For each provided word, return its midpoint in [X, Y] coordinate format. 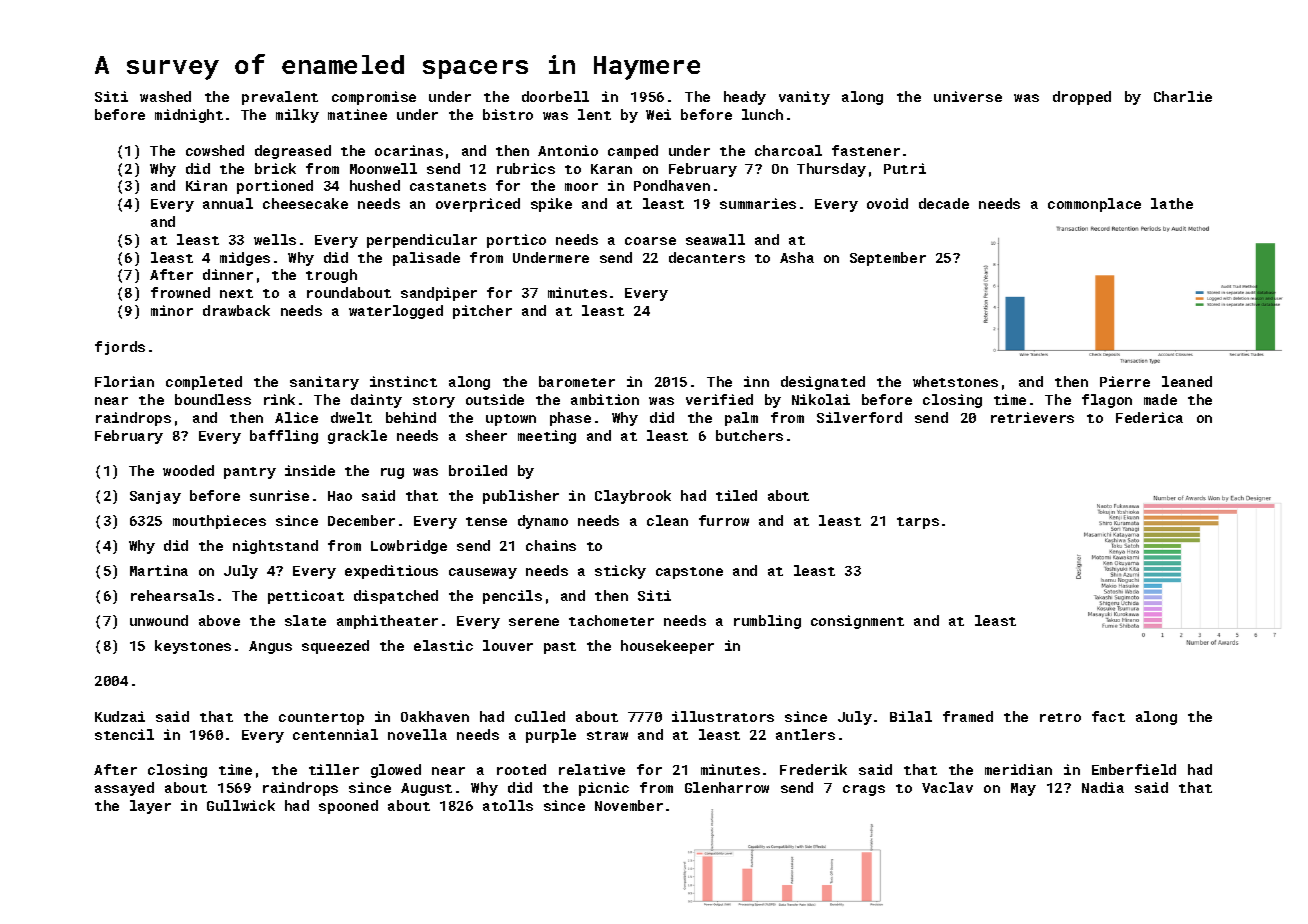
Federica [1149, 417]
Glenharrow [727, 787]
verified [719, 399]
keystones [193, 647]
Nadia [1103, 787]
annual [228, 203]
